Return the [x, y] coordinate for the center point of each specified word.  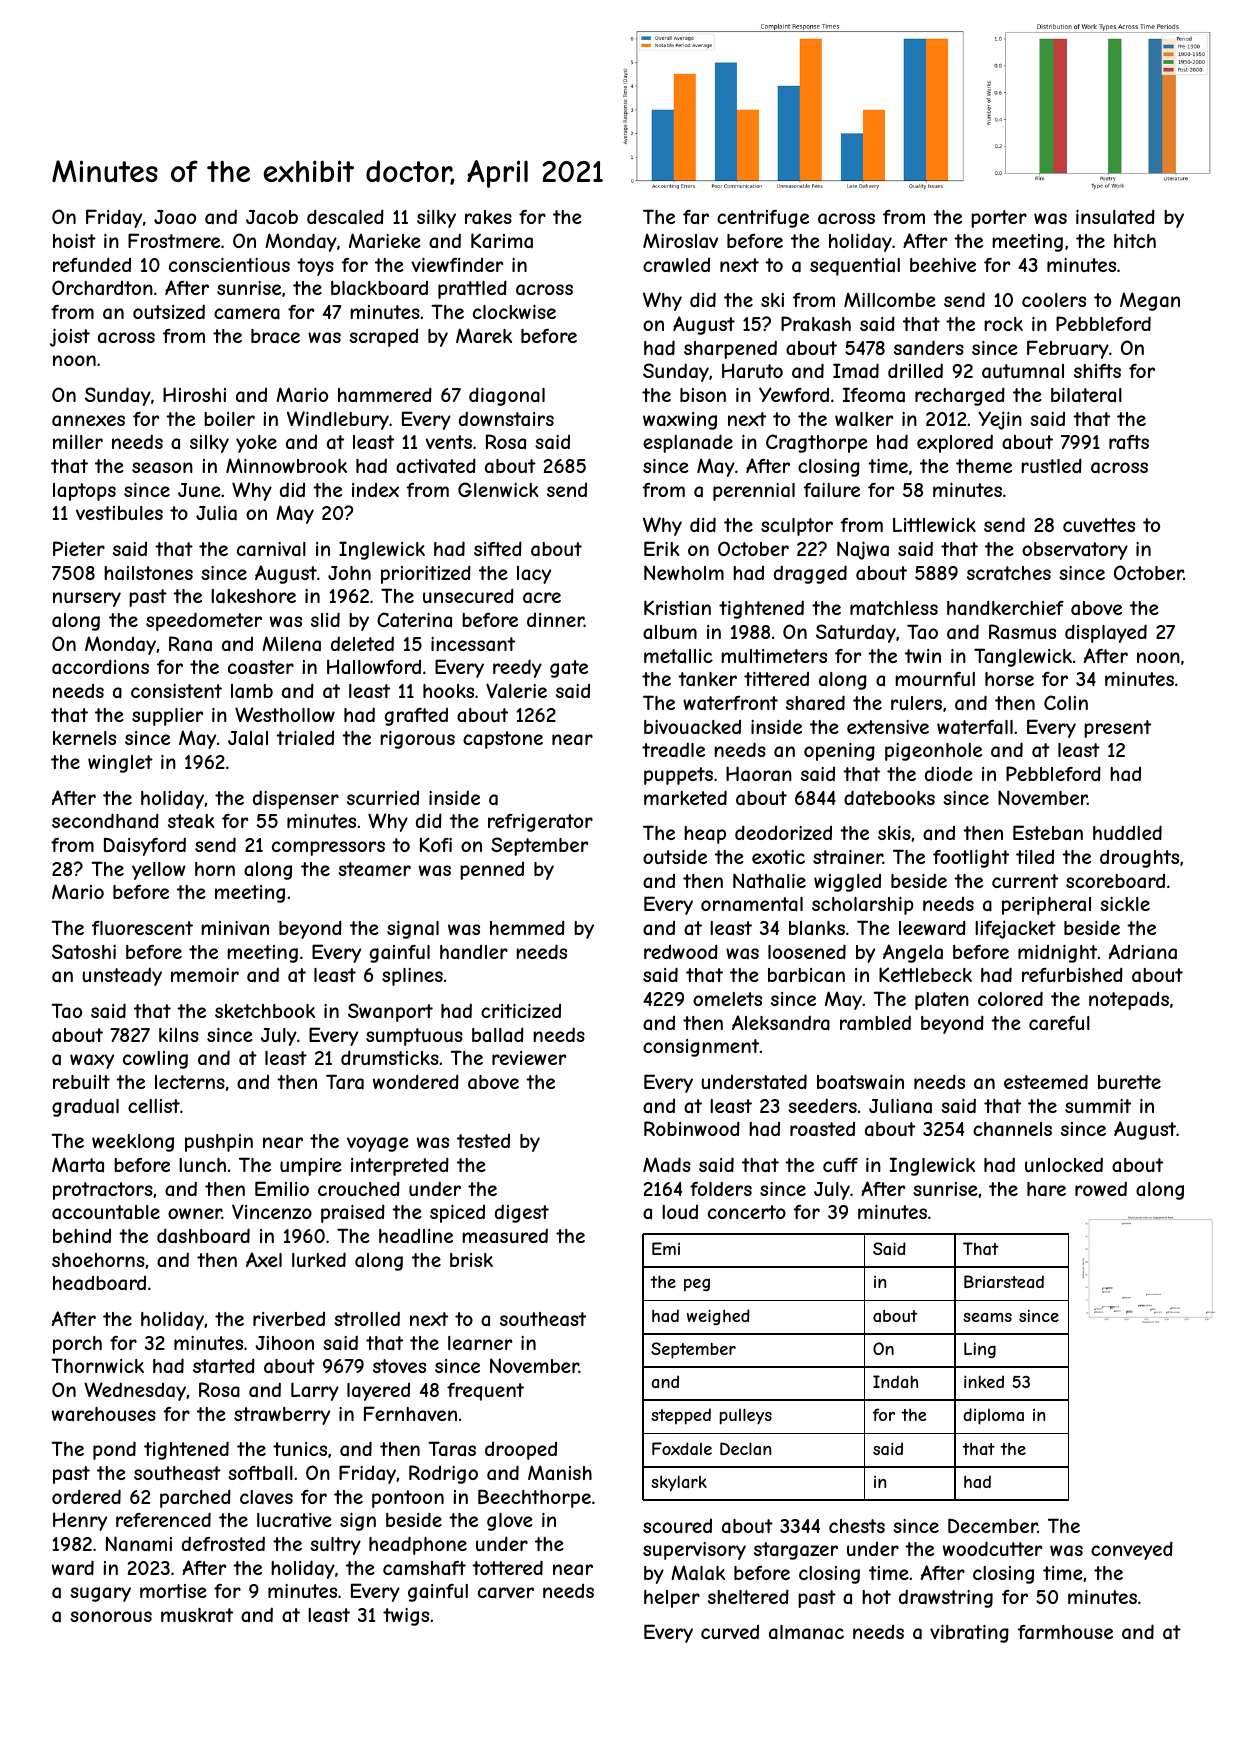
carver [506, 1593]
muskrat [197, 1615]
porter [999, 219]
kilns [179, 1035]
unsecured [468, 595]
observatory [1075, 551]
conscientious [229, 265]
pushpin [219, 1143]
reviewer [529, 1058]
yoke [256, 444]
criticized [521, 1011]
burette [1129, 1082]
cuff [840, 1165]
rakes [488, 217]
